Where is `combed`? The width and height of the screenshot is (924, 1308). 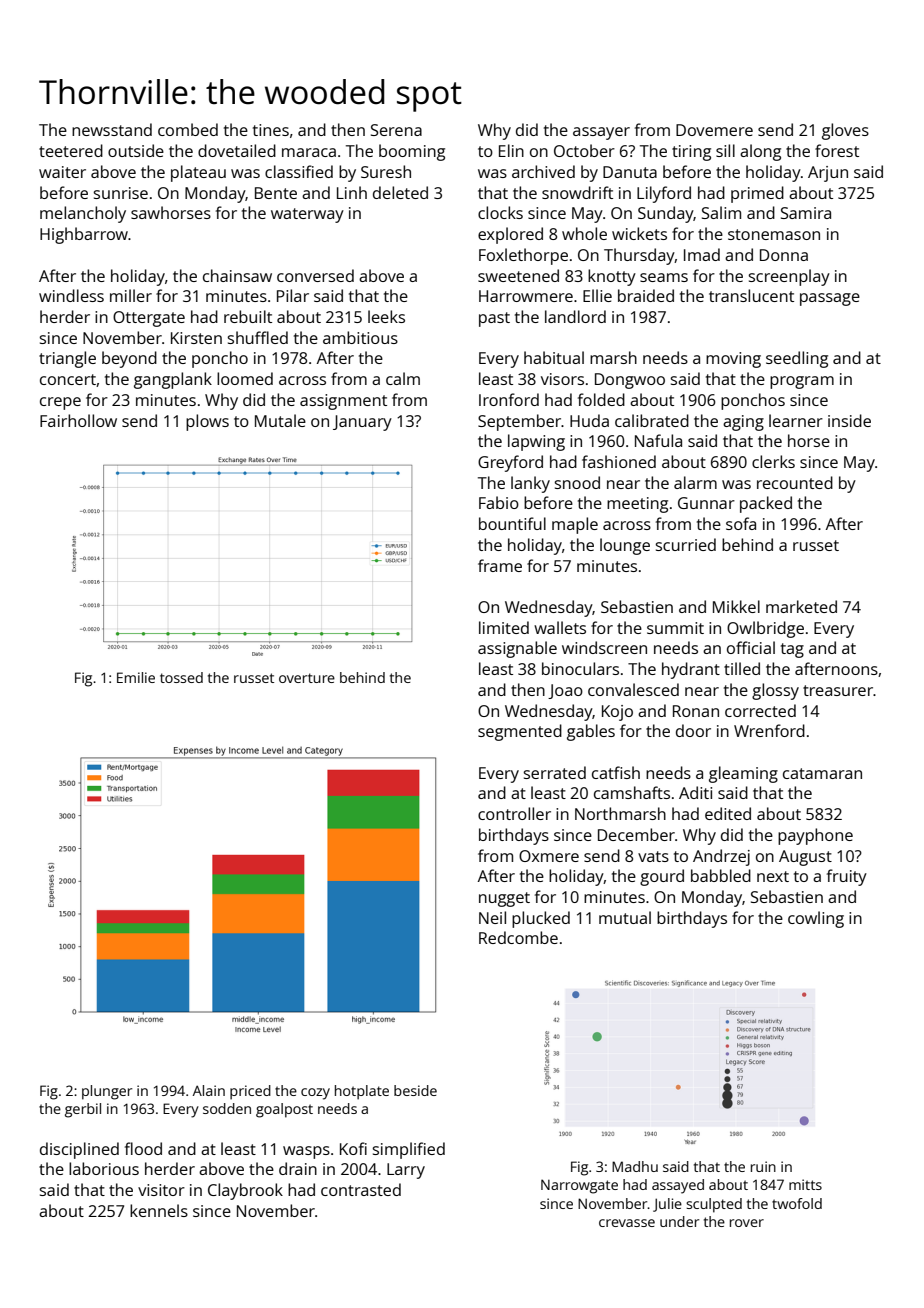
combed is located at coordinates (188, 129).
